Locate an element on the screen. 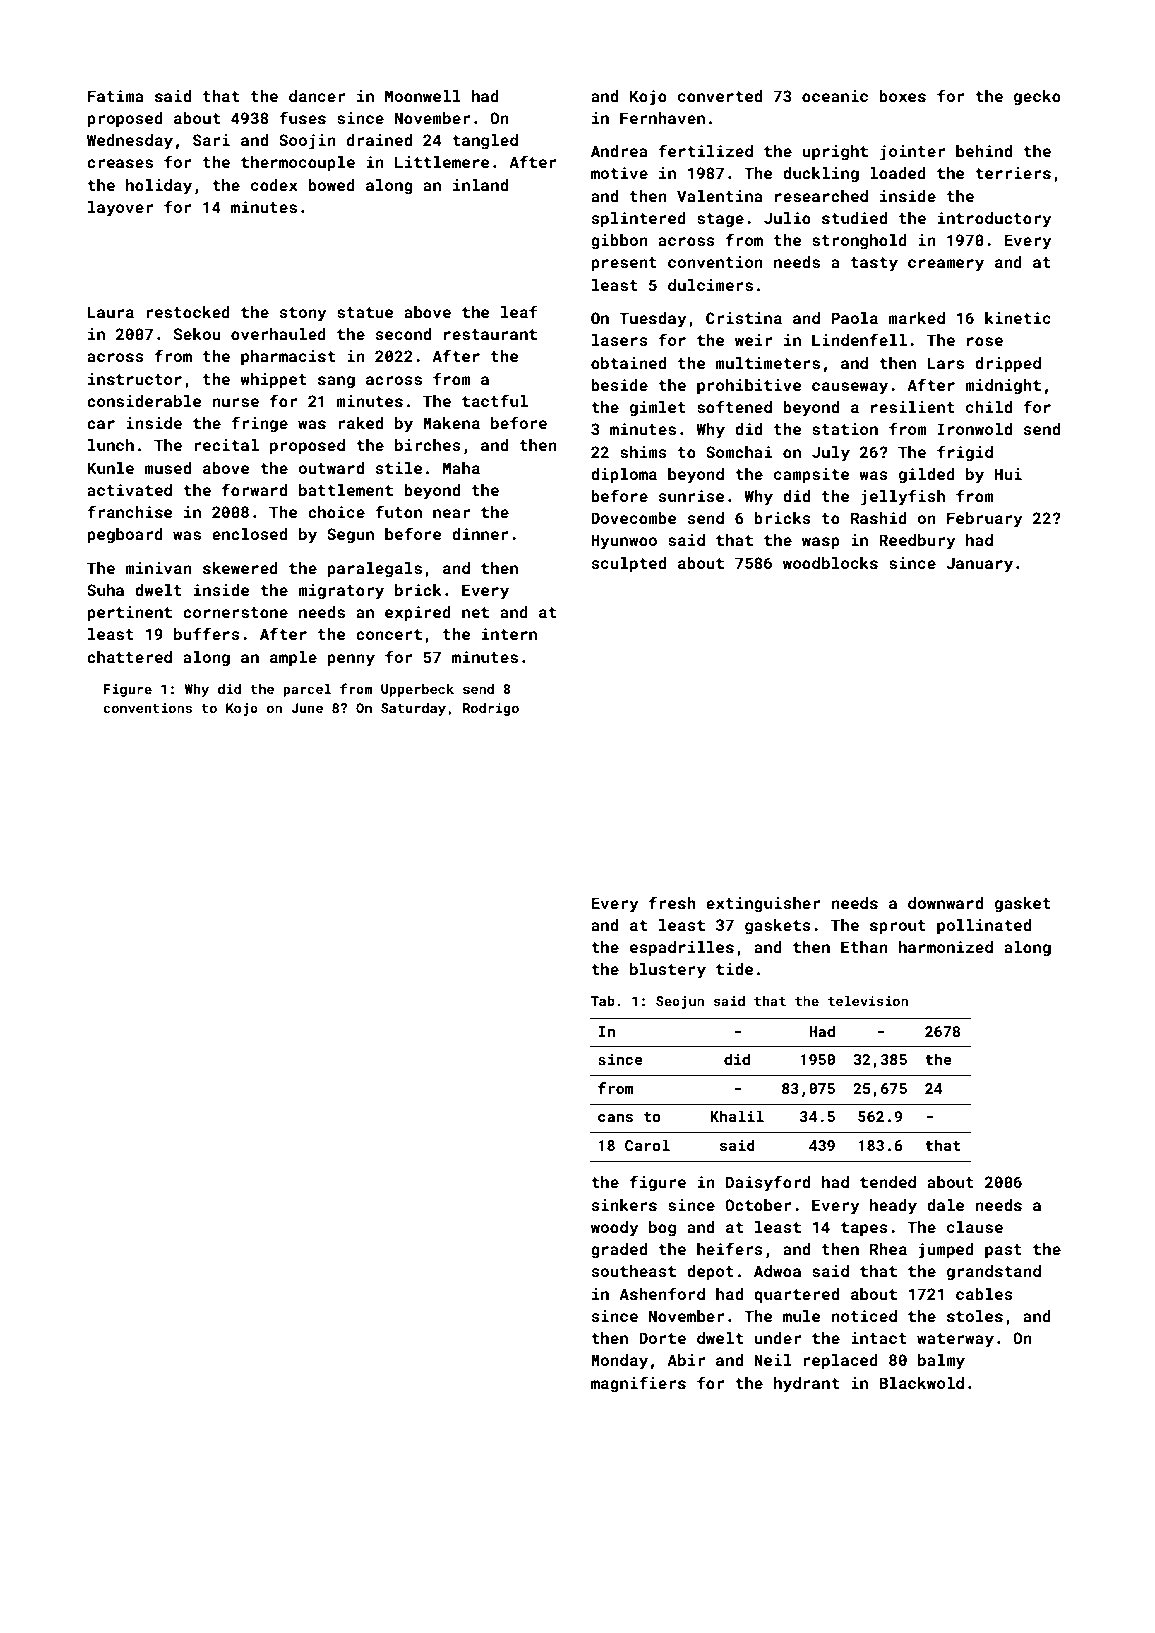  considerable is located at coordinates (144, 401).
